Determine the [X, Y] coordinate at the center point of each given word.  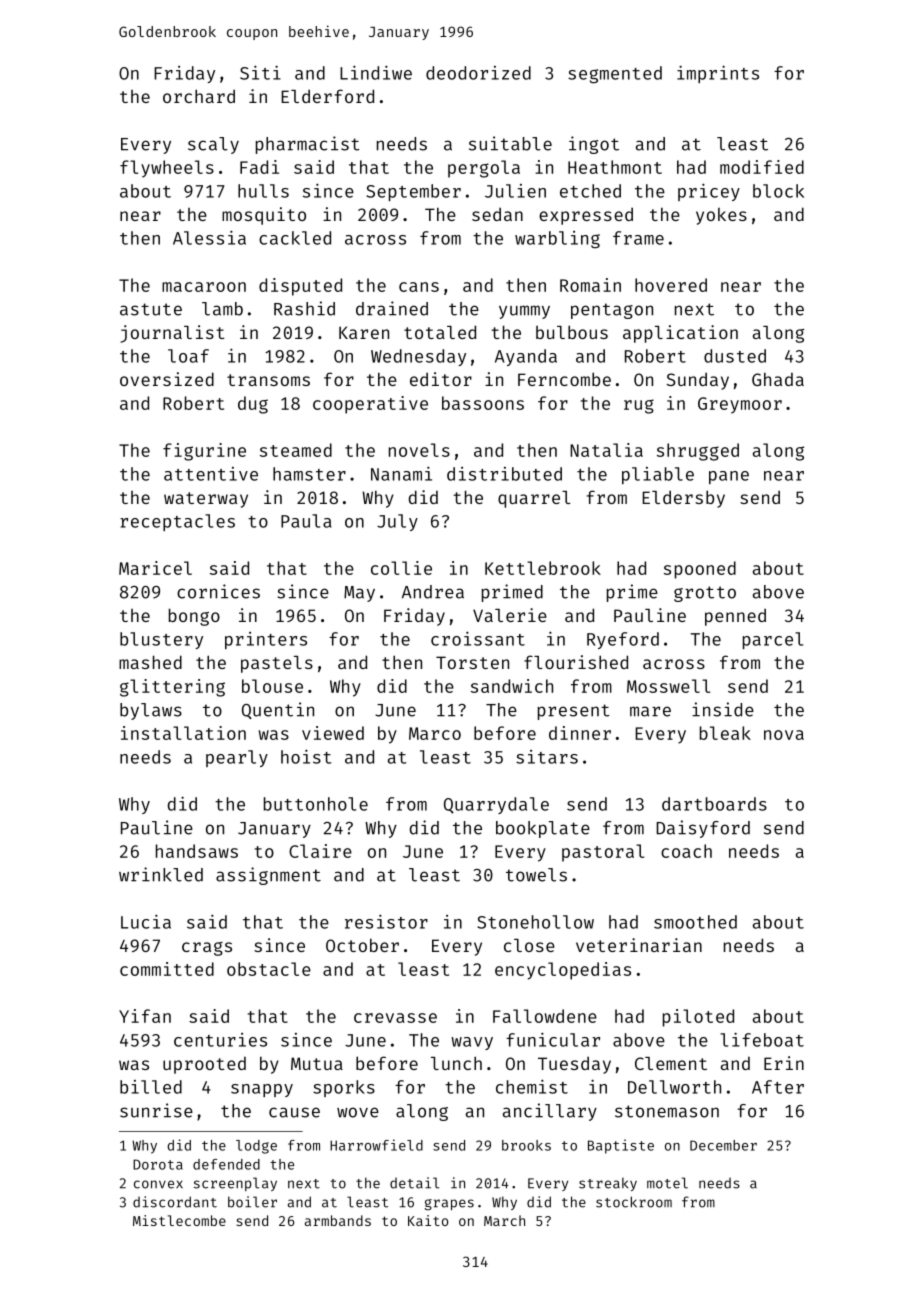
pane [729, 477]
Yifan [145, 1016]
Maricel [155, 568]
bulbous [572, 332]
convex [158, 1184]
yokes [721, 216]
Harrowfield [376, 1145]
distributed [504, 474]
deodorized [478, 73]
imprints [718, 74]
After [778, 1087]
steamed [296, 450]
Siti [260, 72]
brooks [526, 1145]
